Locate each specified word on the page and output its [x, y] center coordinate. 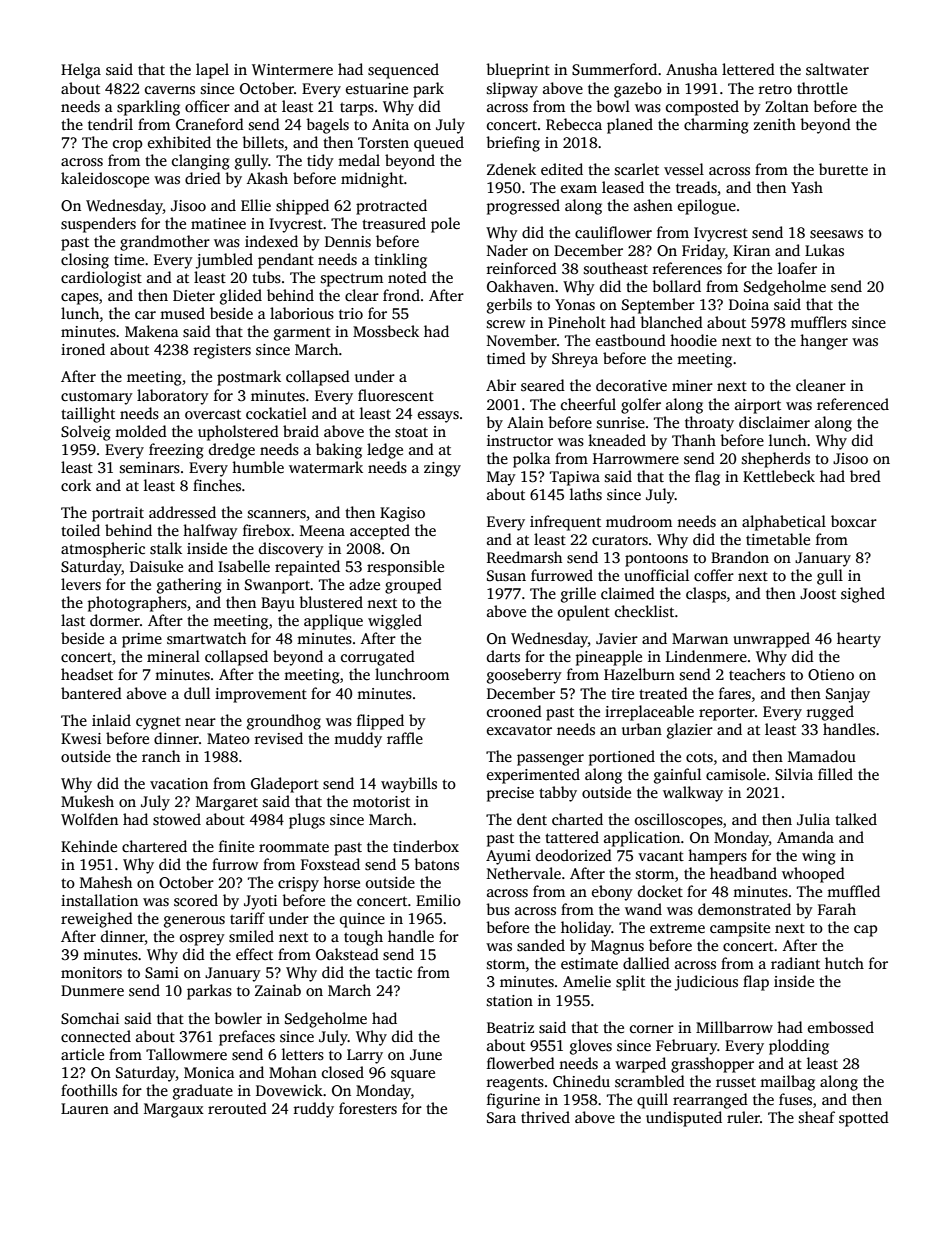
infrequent [565, 523]
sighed [863, 595]
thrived [545, 1117]
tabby [558, 794]
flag [707, 478]
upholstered [238, 433]
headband [743, 873]
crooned [514, 711]
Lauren [85, 1108]
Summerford [614, 69]
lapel [212, 71]
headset [87, 674]
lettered [748, 69]
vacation [179, 783]
